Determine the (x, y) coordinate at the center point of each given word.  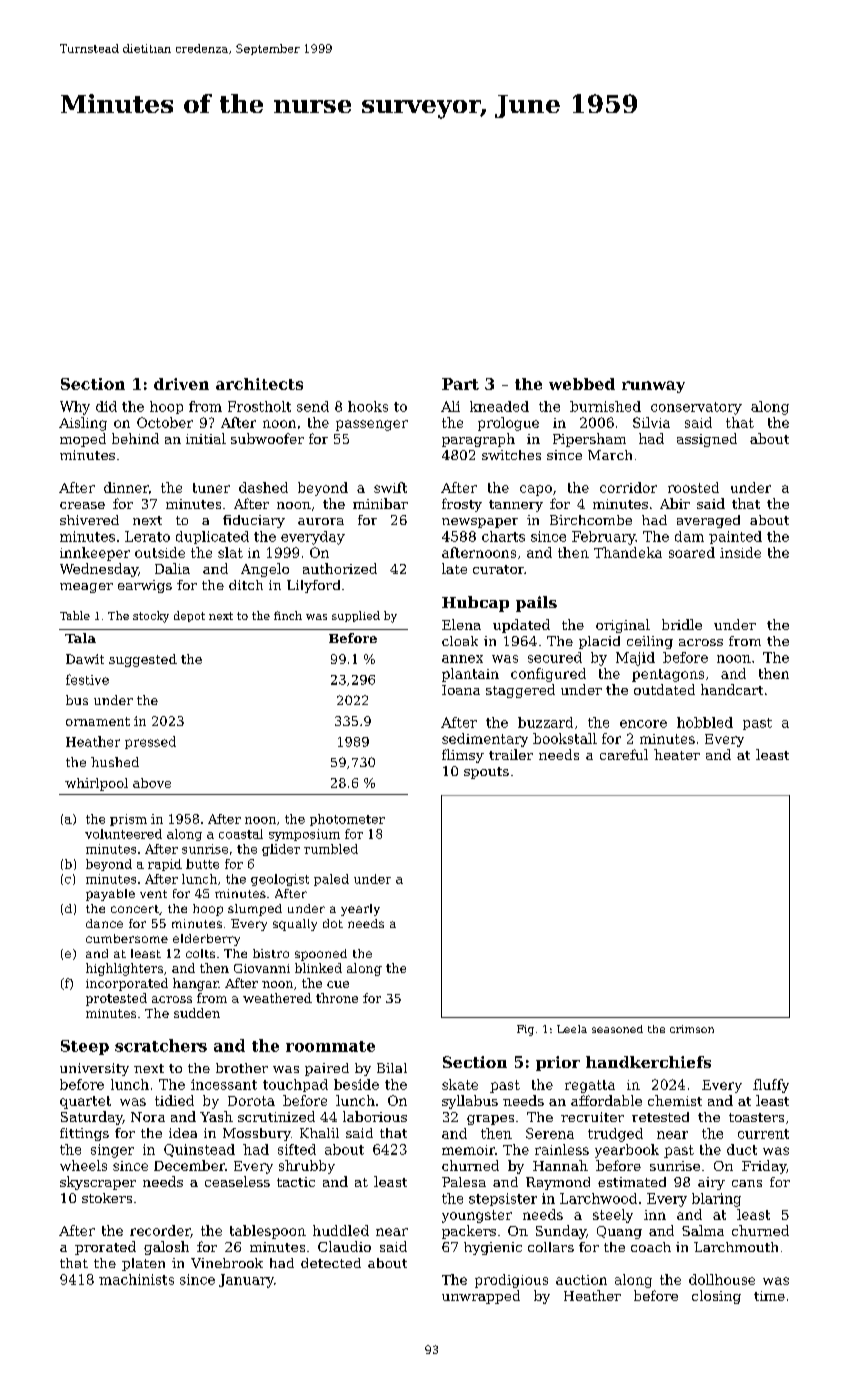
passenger (372, 425)
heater (677, 754)
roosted (693, 487)
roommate (330, 1046)
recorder (160, 1231)
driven (181, 384)
